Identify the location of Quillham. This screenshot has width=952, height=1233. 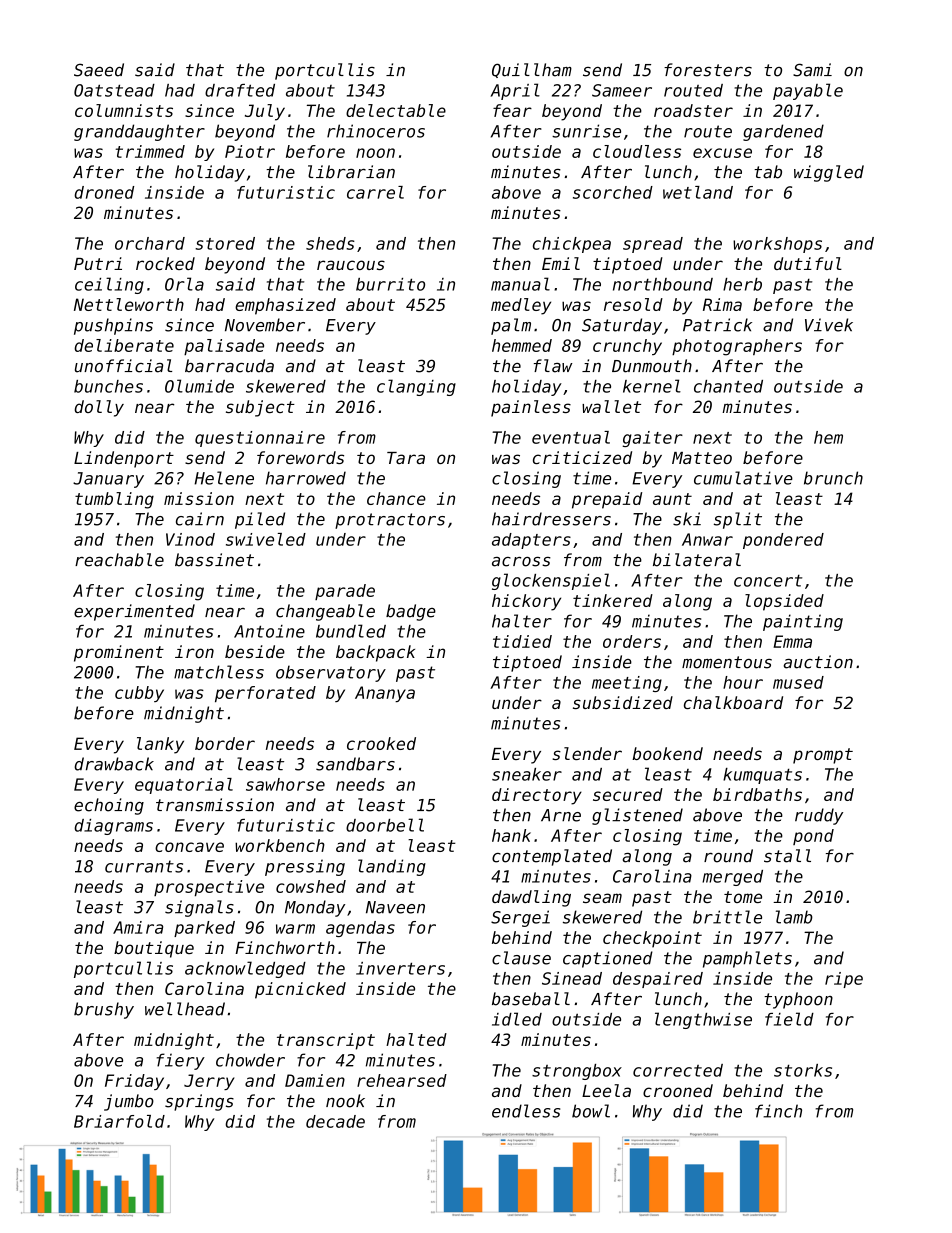
(532, 70).
